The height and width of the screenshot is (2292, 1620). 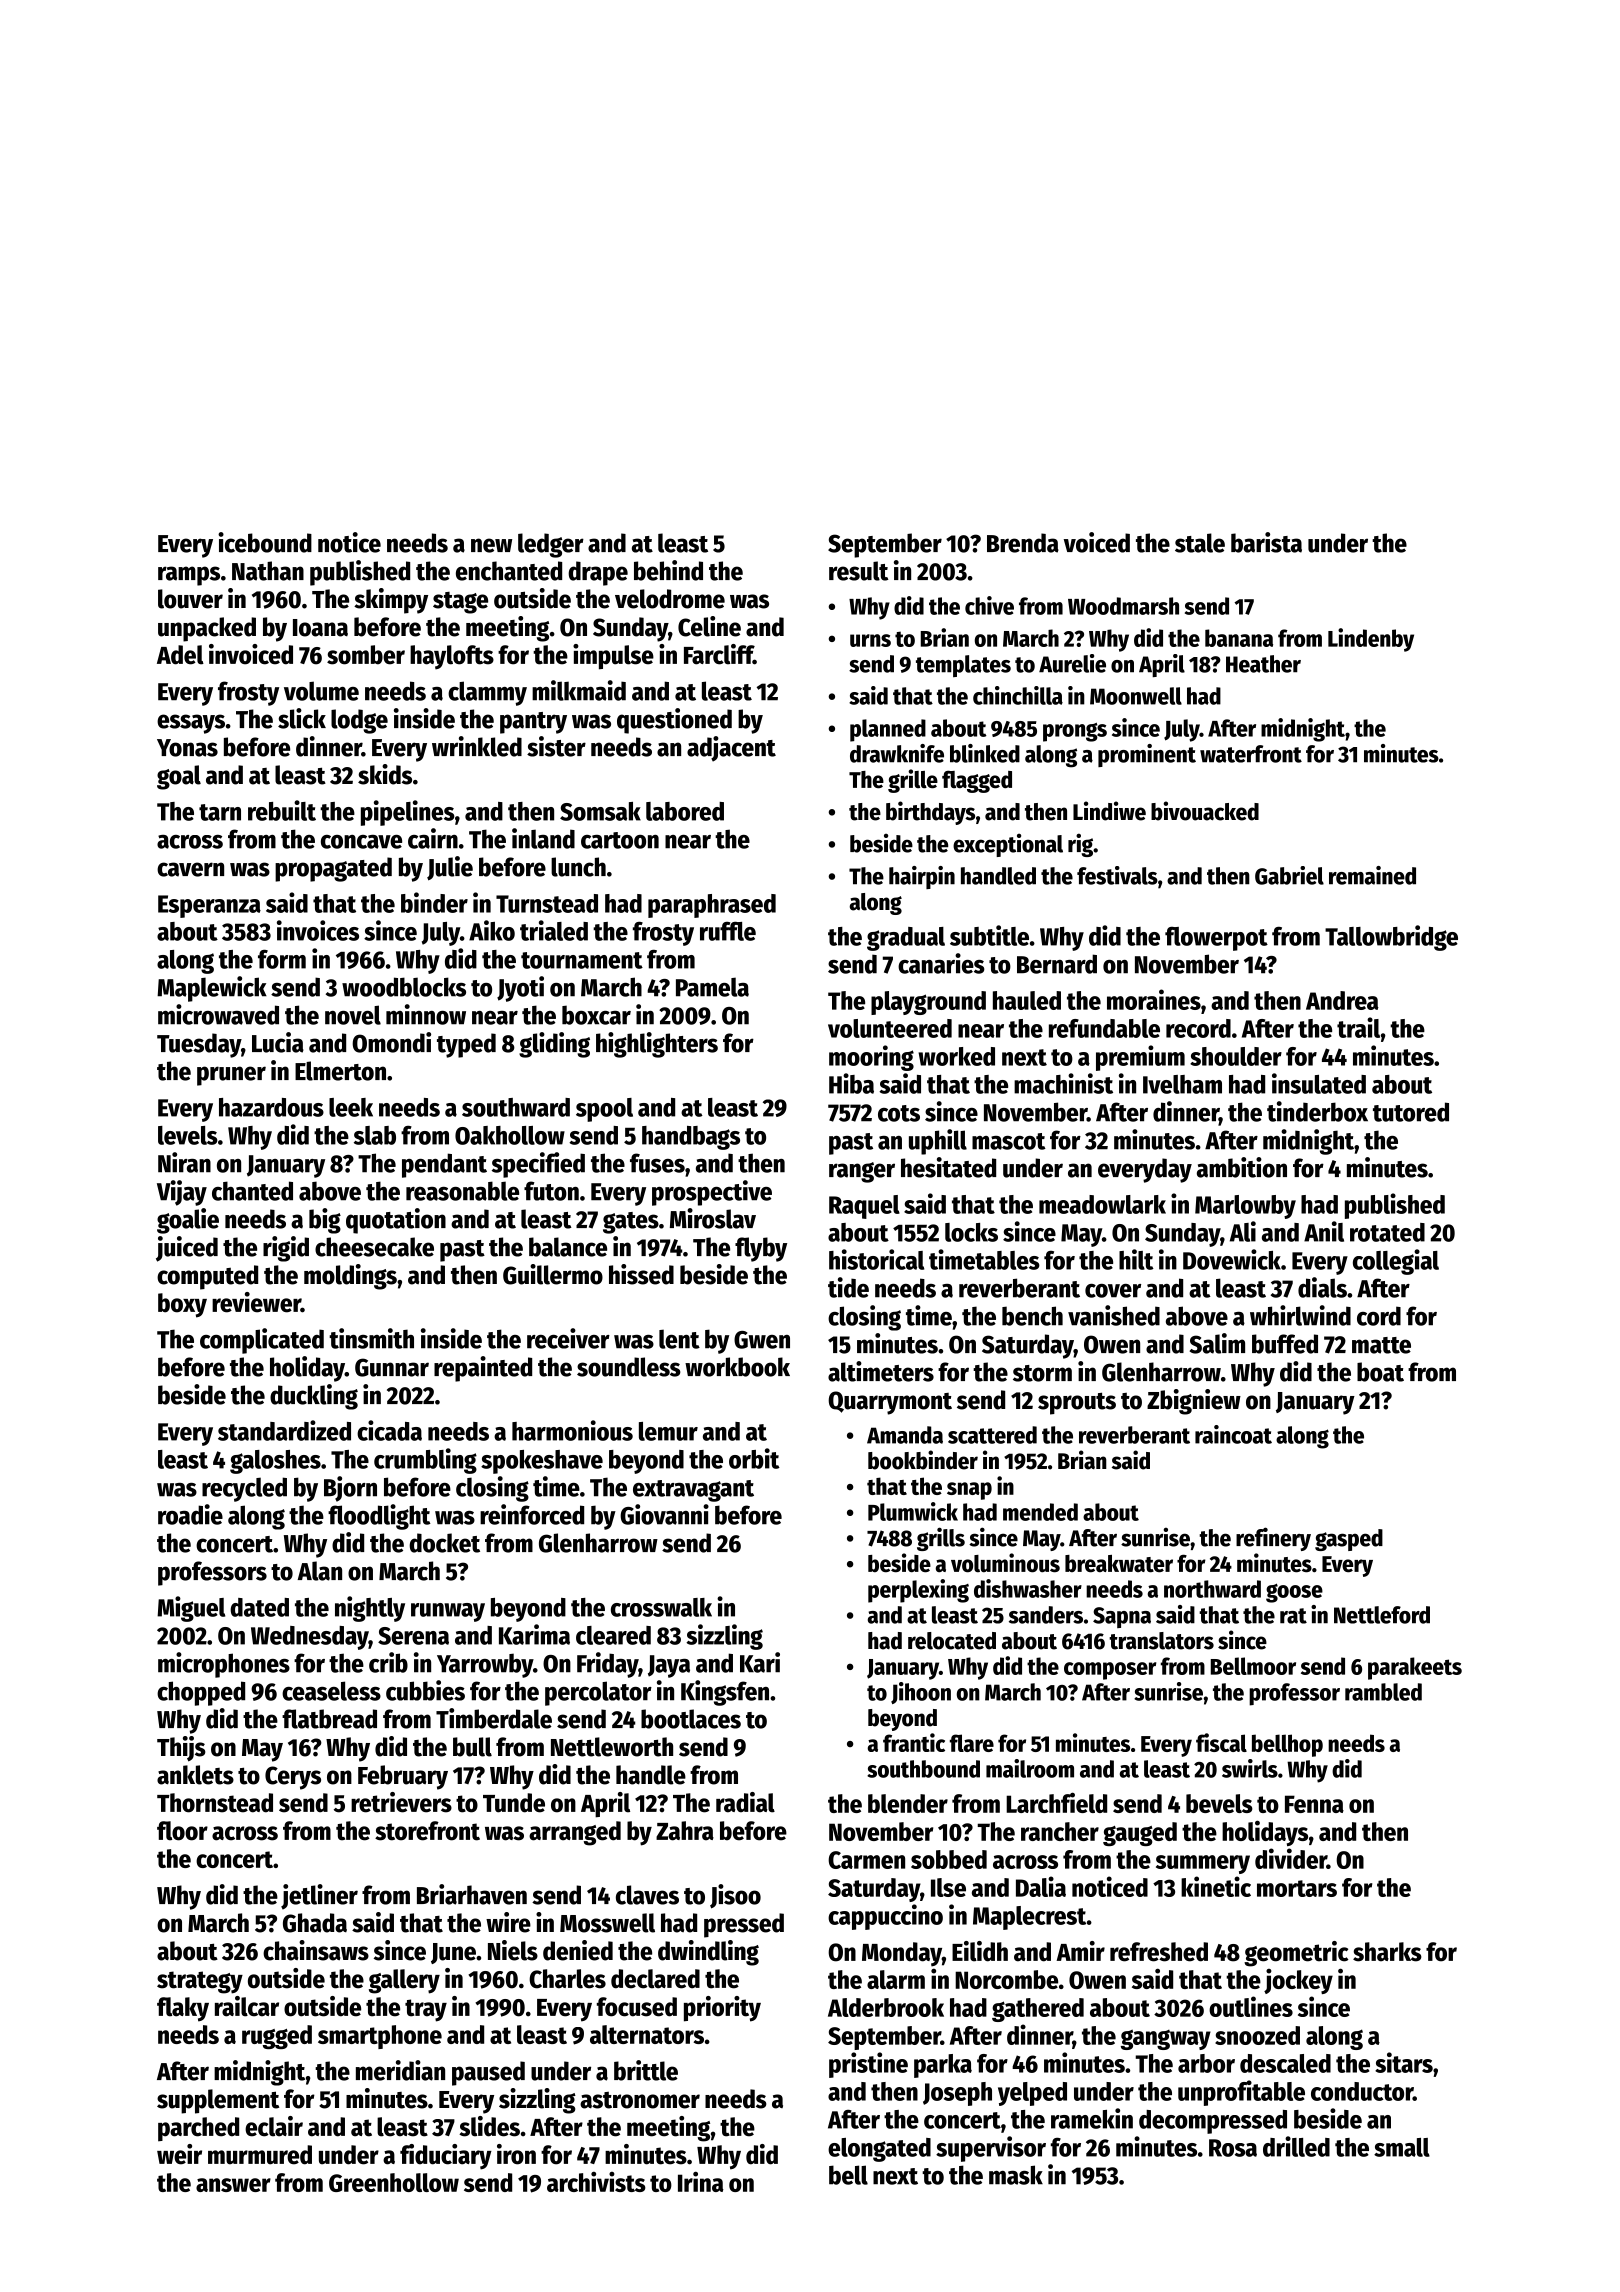 What do you see at coordinates (701, 2181) in the screenshot?
I see `Irina` at bounding box center [701, 2181].
